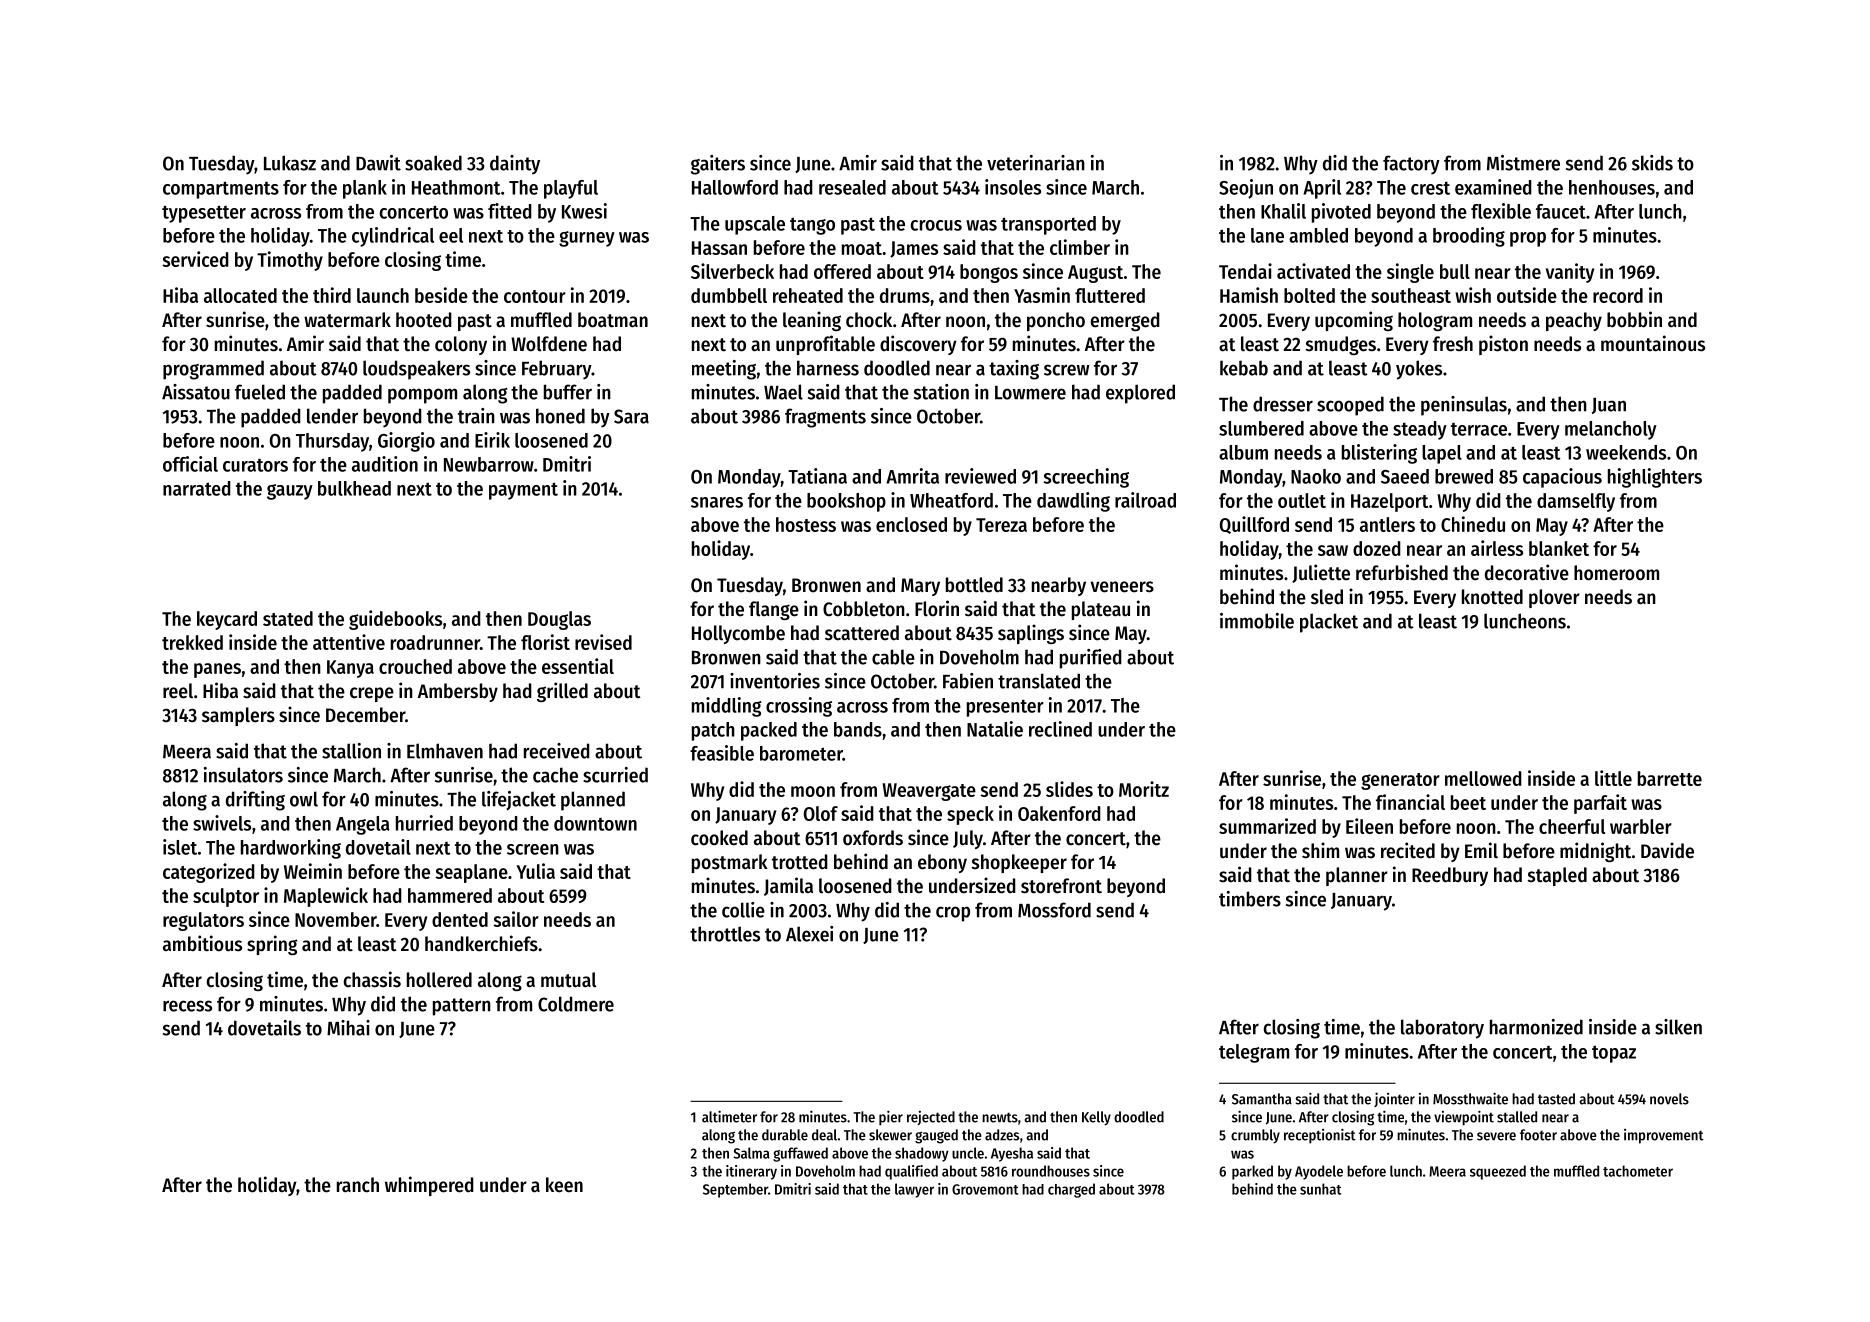 The width and height of the screenshot is (1870, 1322). I want to click on samplers, so click(238, 716).
